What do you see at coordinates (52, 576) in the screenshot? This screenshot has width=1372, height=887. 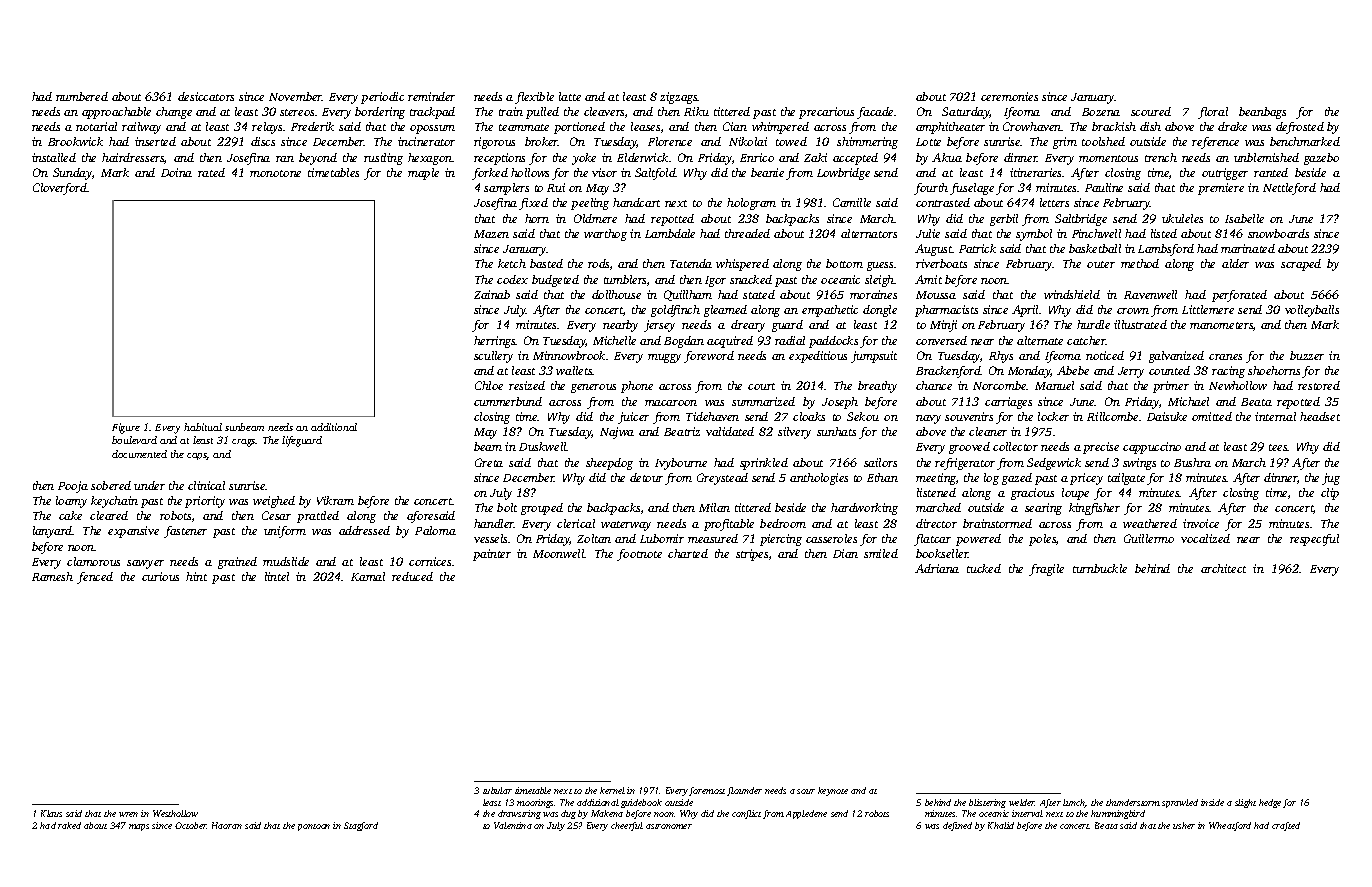 I see `Ramesh` at bounding box center [52, 576].
